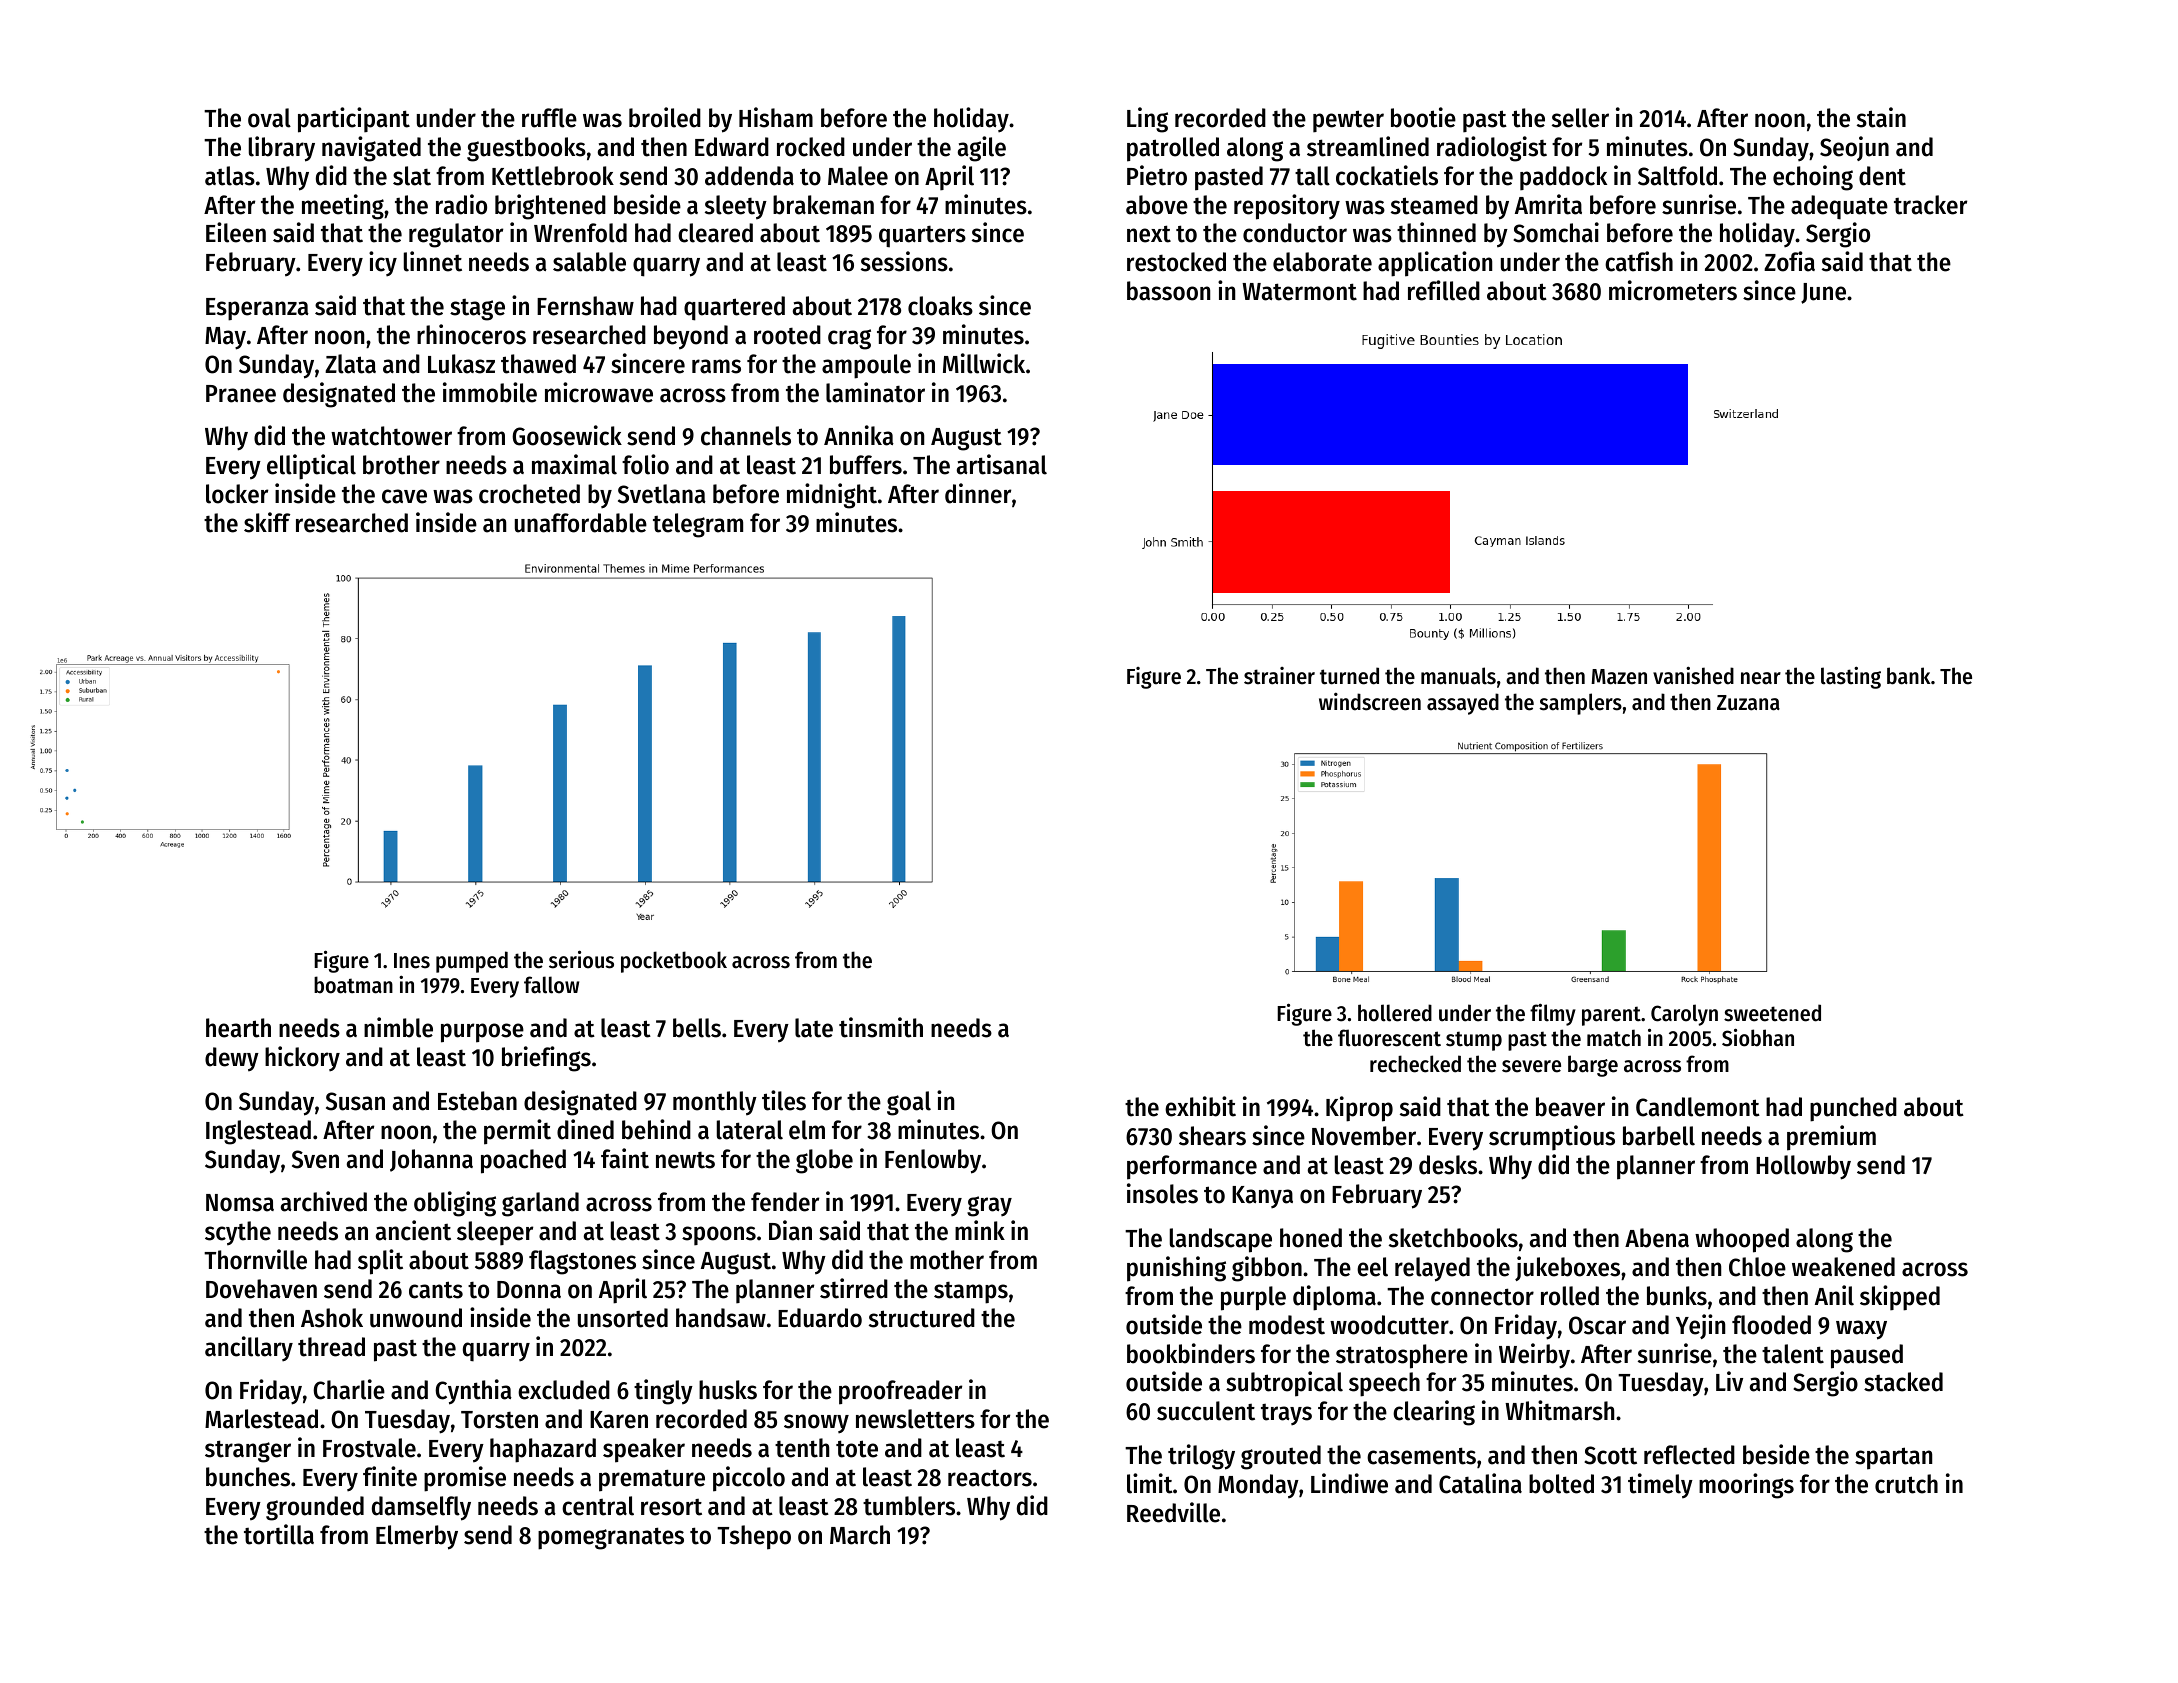 The height and width of the image is (1683, 2178). What do you see at coordinates (858, 176) in the image?
I see `Malee` at bounding box center [858, 176].
